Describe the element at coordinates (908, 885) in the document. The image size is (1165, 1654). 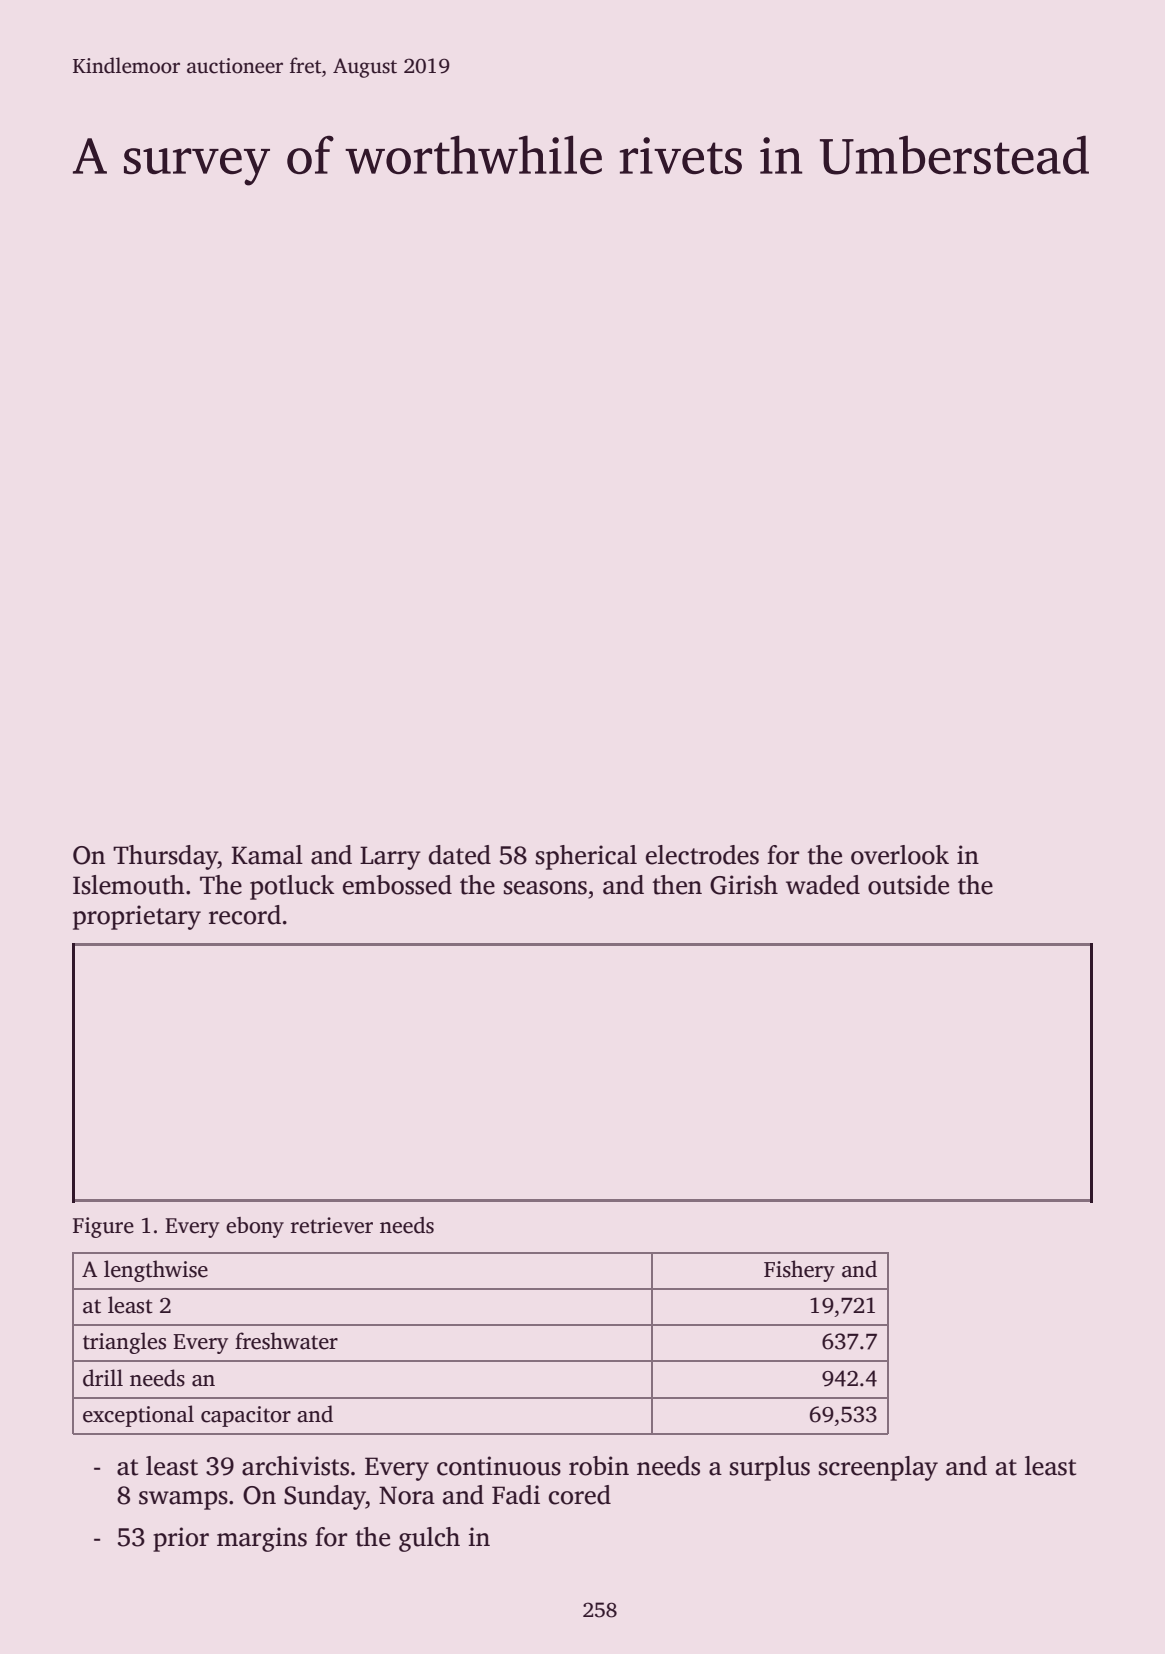
I see `outside` at that location.
